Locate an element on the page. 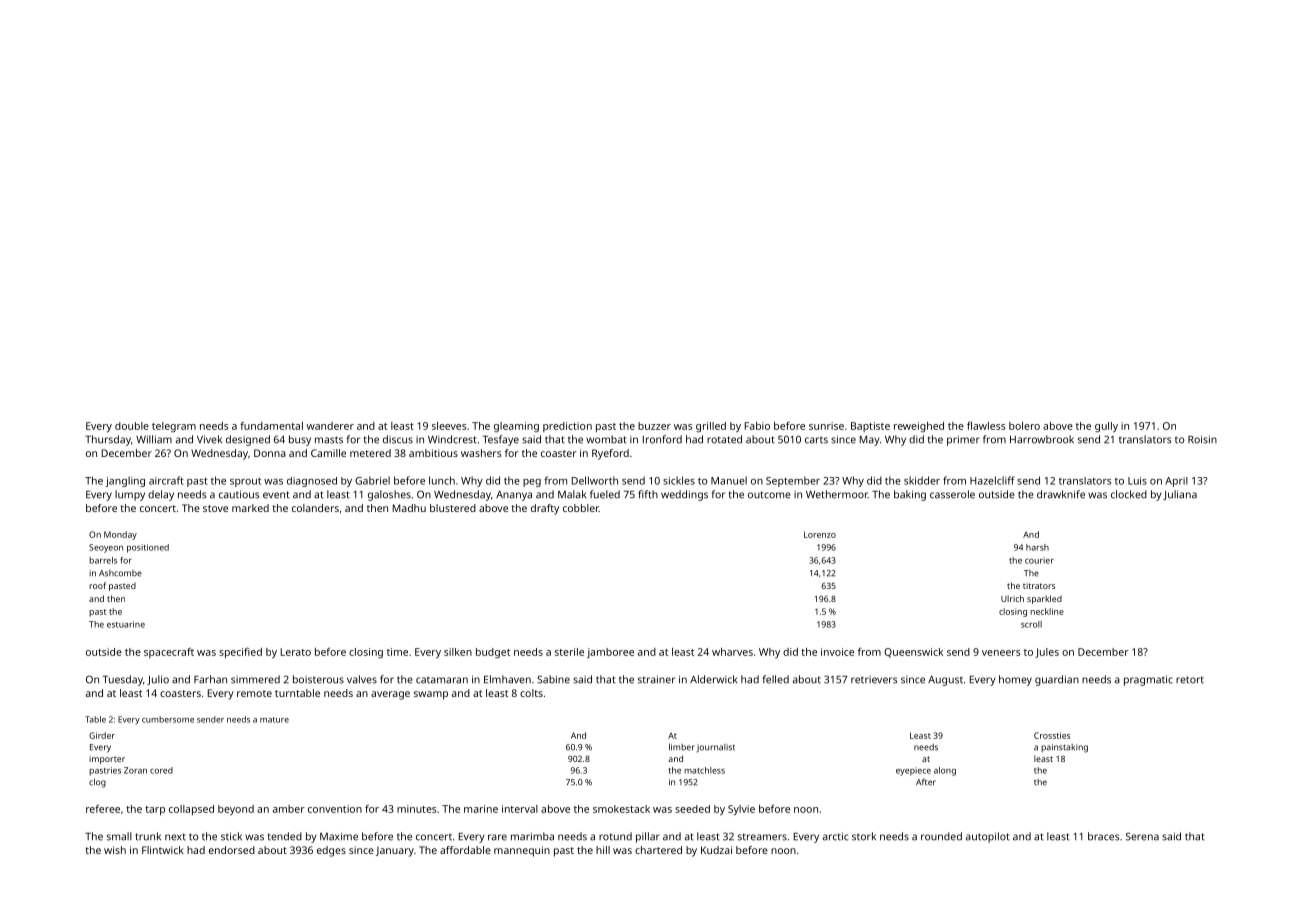  matchless is located at coordinates (704, 770).
